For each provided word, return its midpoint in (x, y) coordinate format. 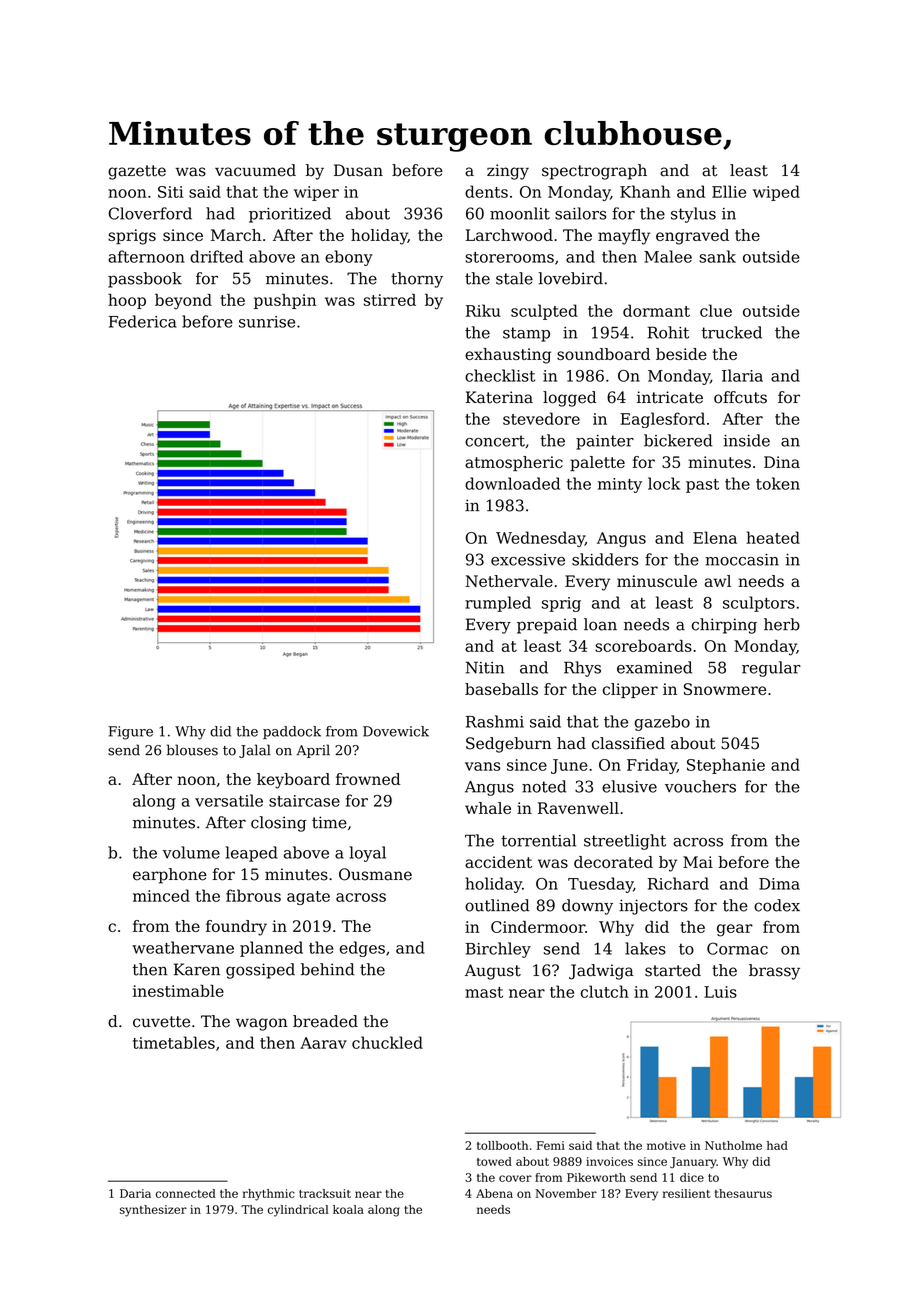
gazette (137, 172)
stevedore (541, 418)
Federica (143, 321)
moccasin (742, 560)
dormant (656, 310)
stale (514, 278)
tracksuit (325, 1193)
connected (186, 1193)
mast (484, 992)
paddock (292, 732)
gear (735, 930)
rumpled (498, 604)
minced (161, 895)
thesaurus (743, 1193)
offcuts (740, 397)
